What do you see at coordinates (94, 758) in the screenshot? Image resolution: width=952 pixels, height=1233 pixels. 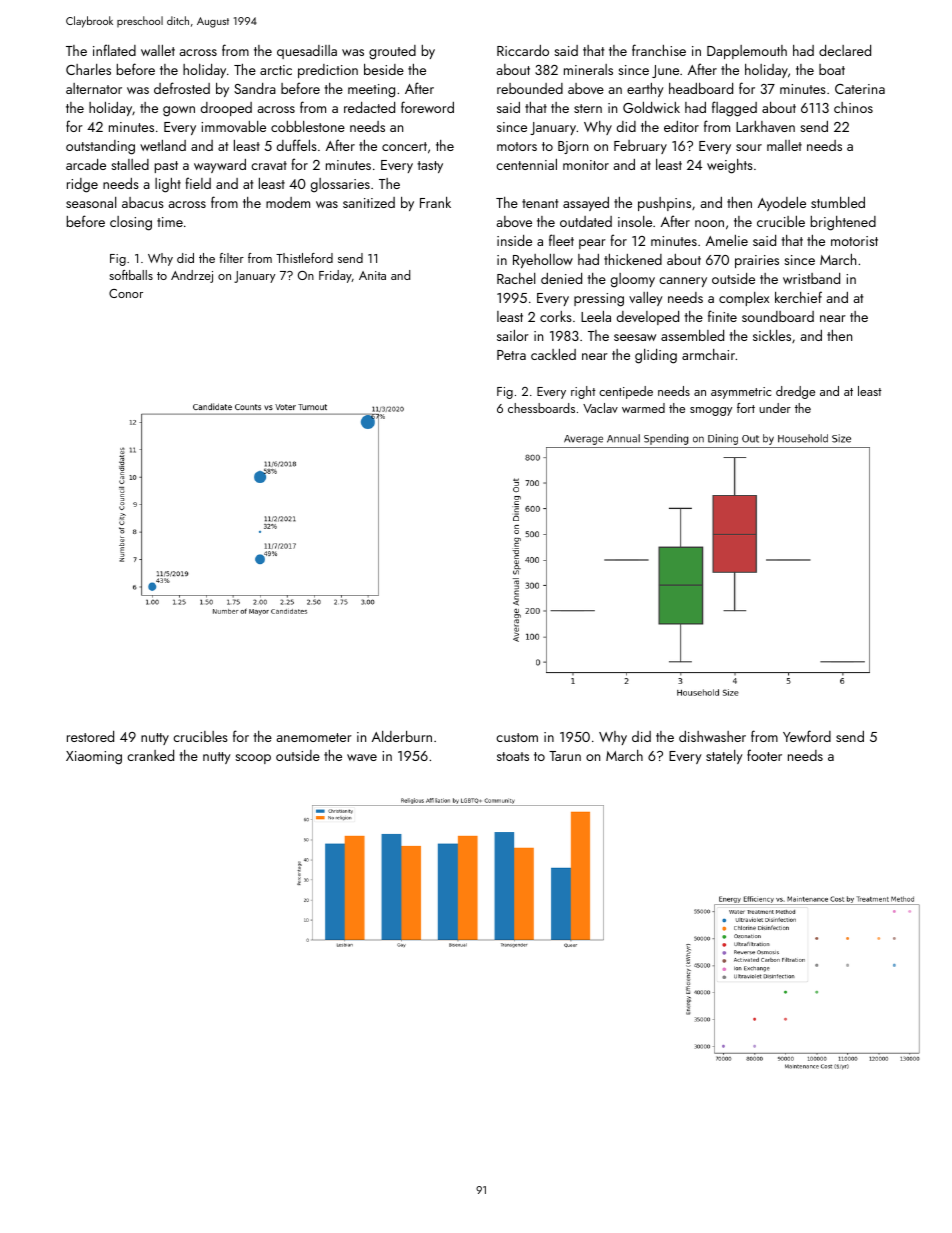 I see `Xiaoming` at bounding box center [94, 758].
